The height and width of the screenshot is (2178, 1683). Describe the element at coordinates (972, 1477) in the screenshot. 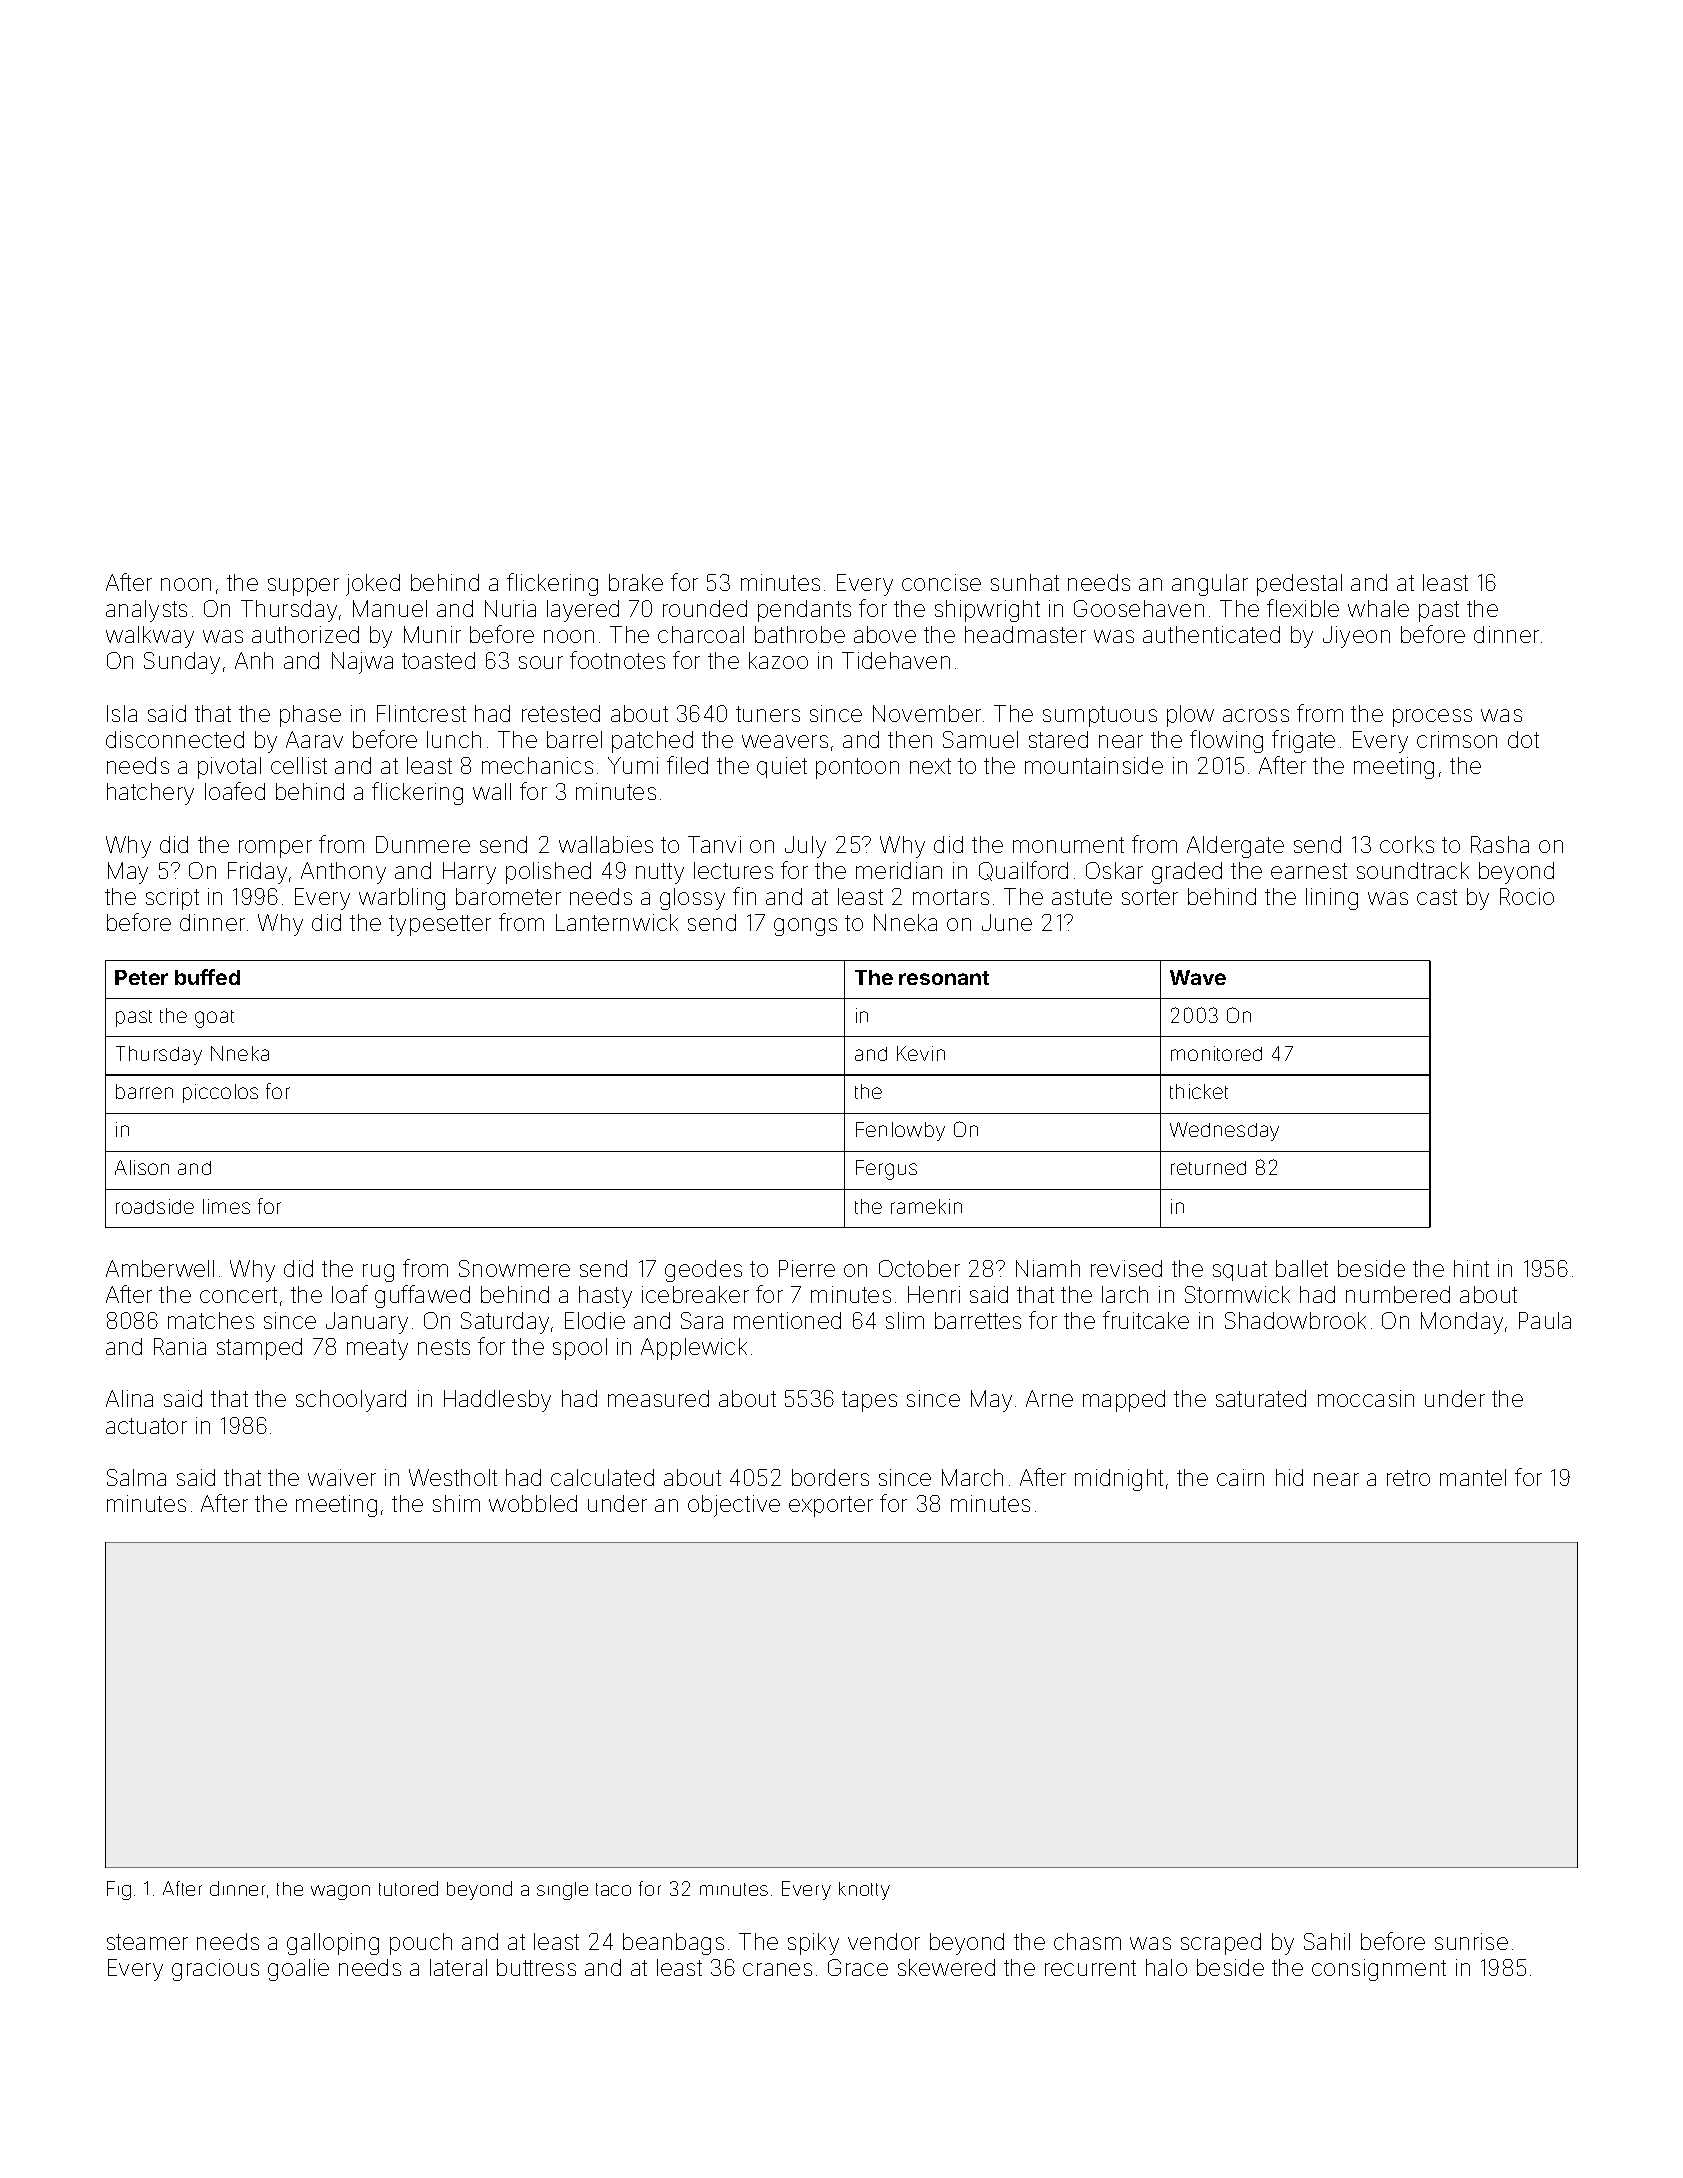

I see `March` at that location.
